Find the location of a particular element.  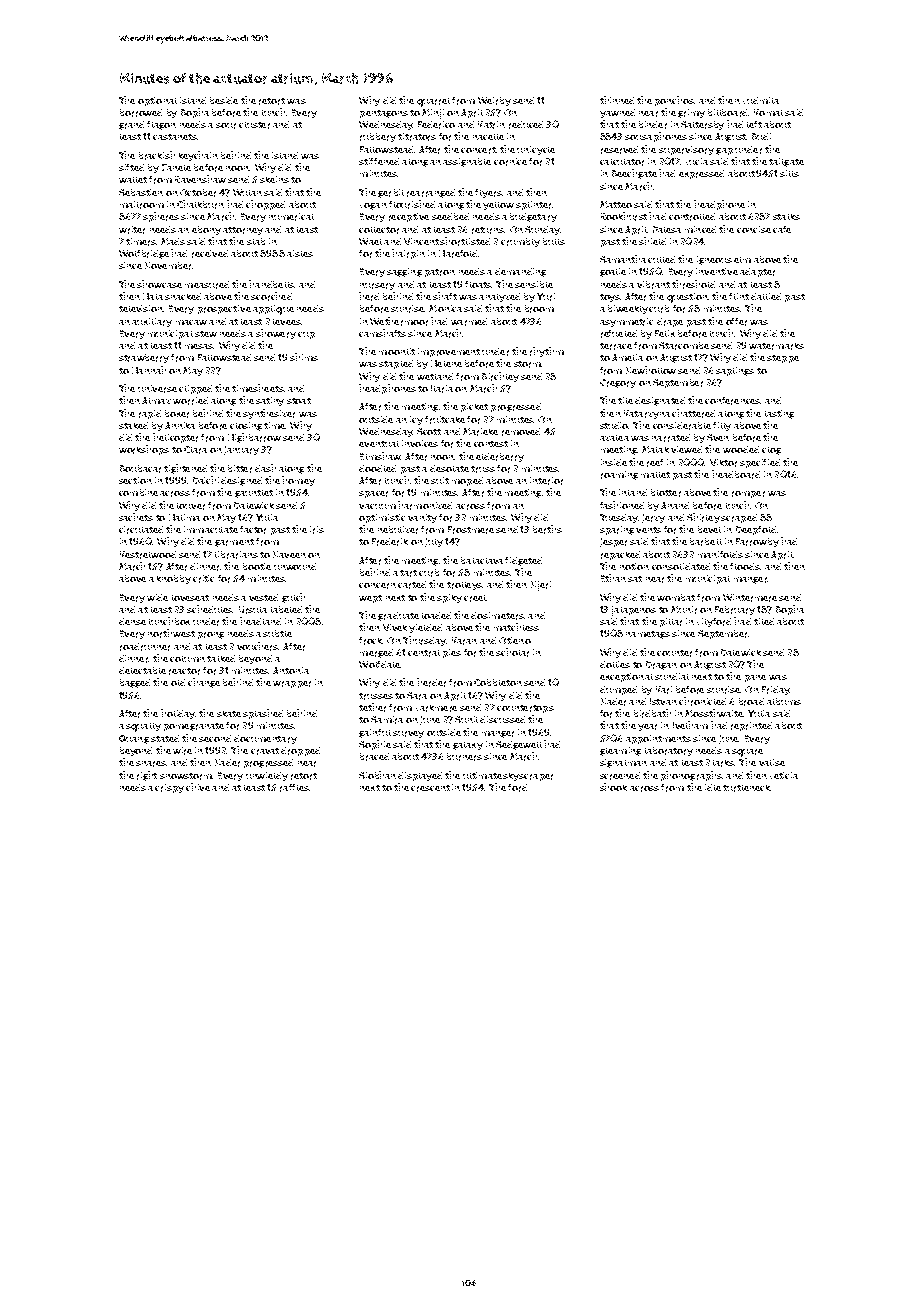

unicycle is located at coordinates (536, 150).
